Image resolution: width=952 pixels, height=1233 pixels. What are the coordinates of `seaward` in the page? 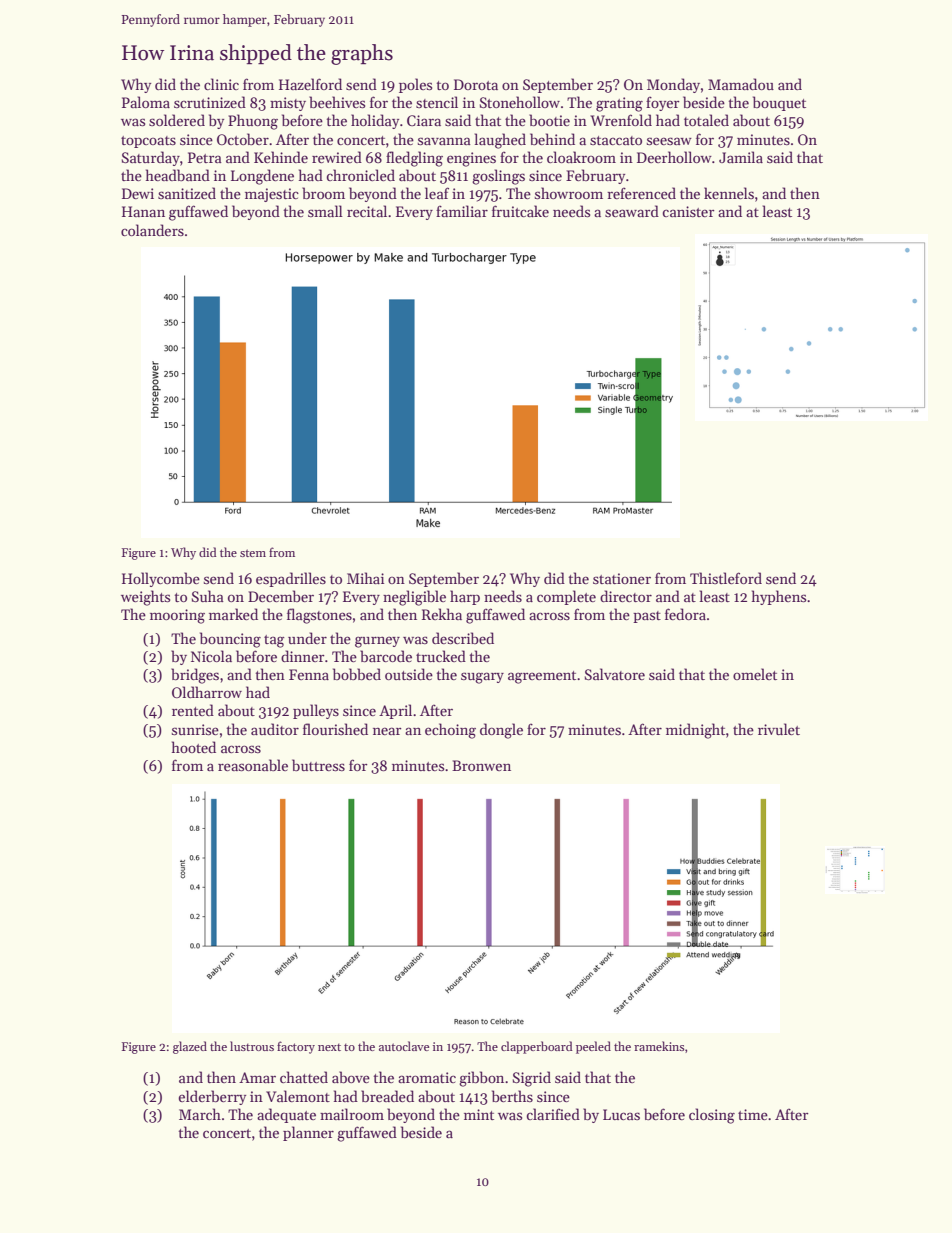 It's located at (632, 211).
